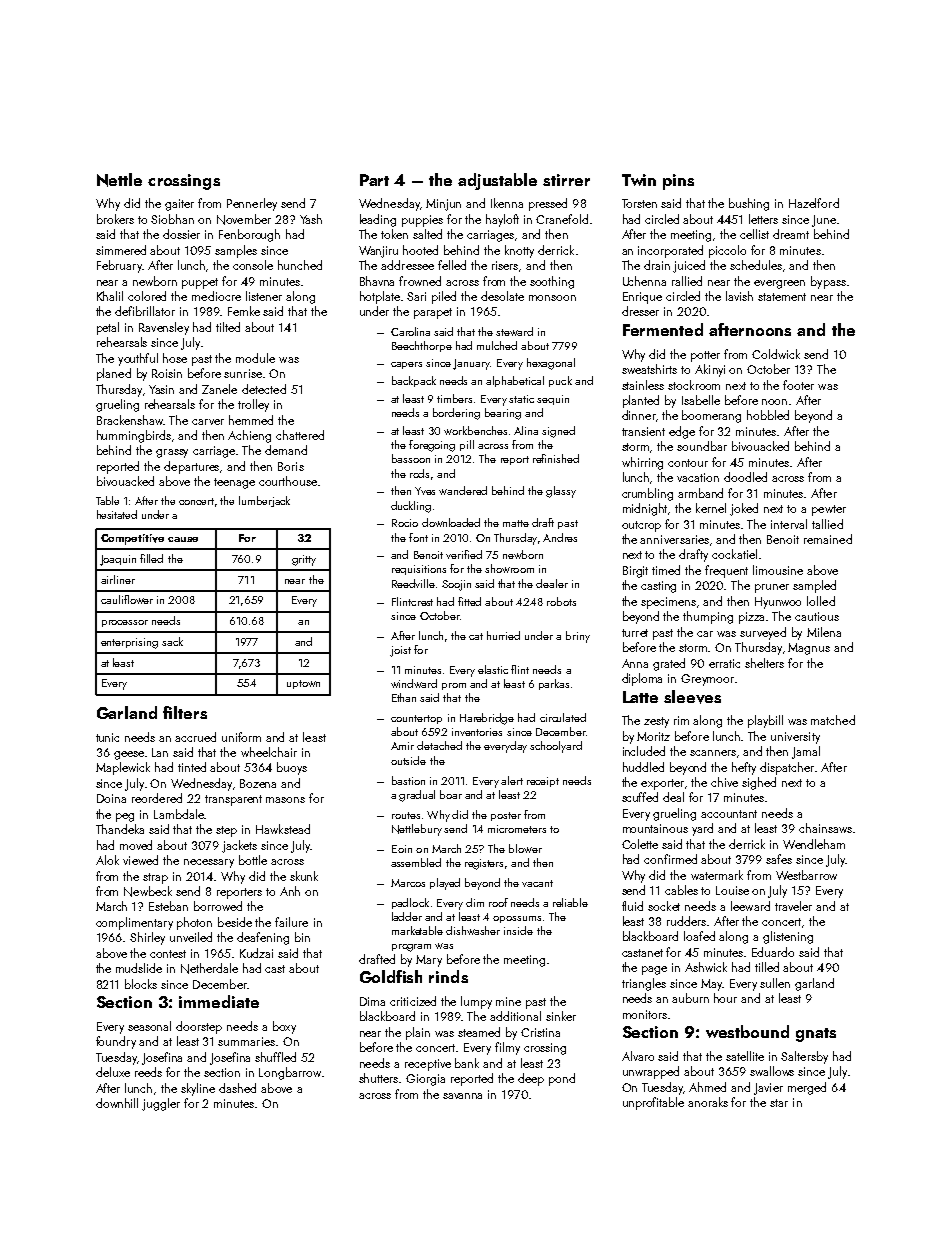  I want to click on gaiter, so click(179, 205).
